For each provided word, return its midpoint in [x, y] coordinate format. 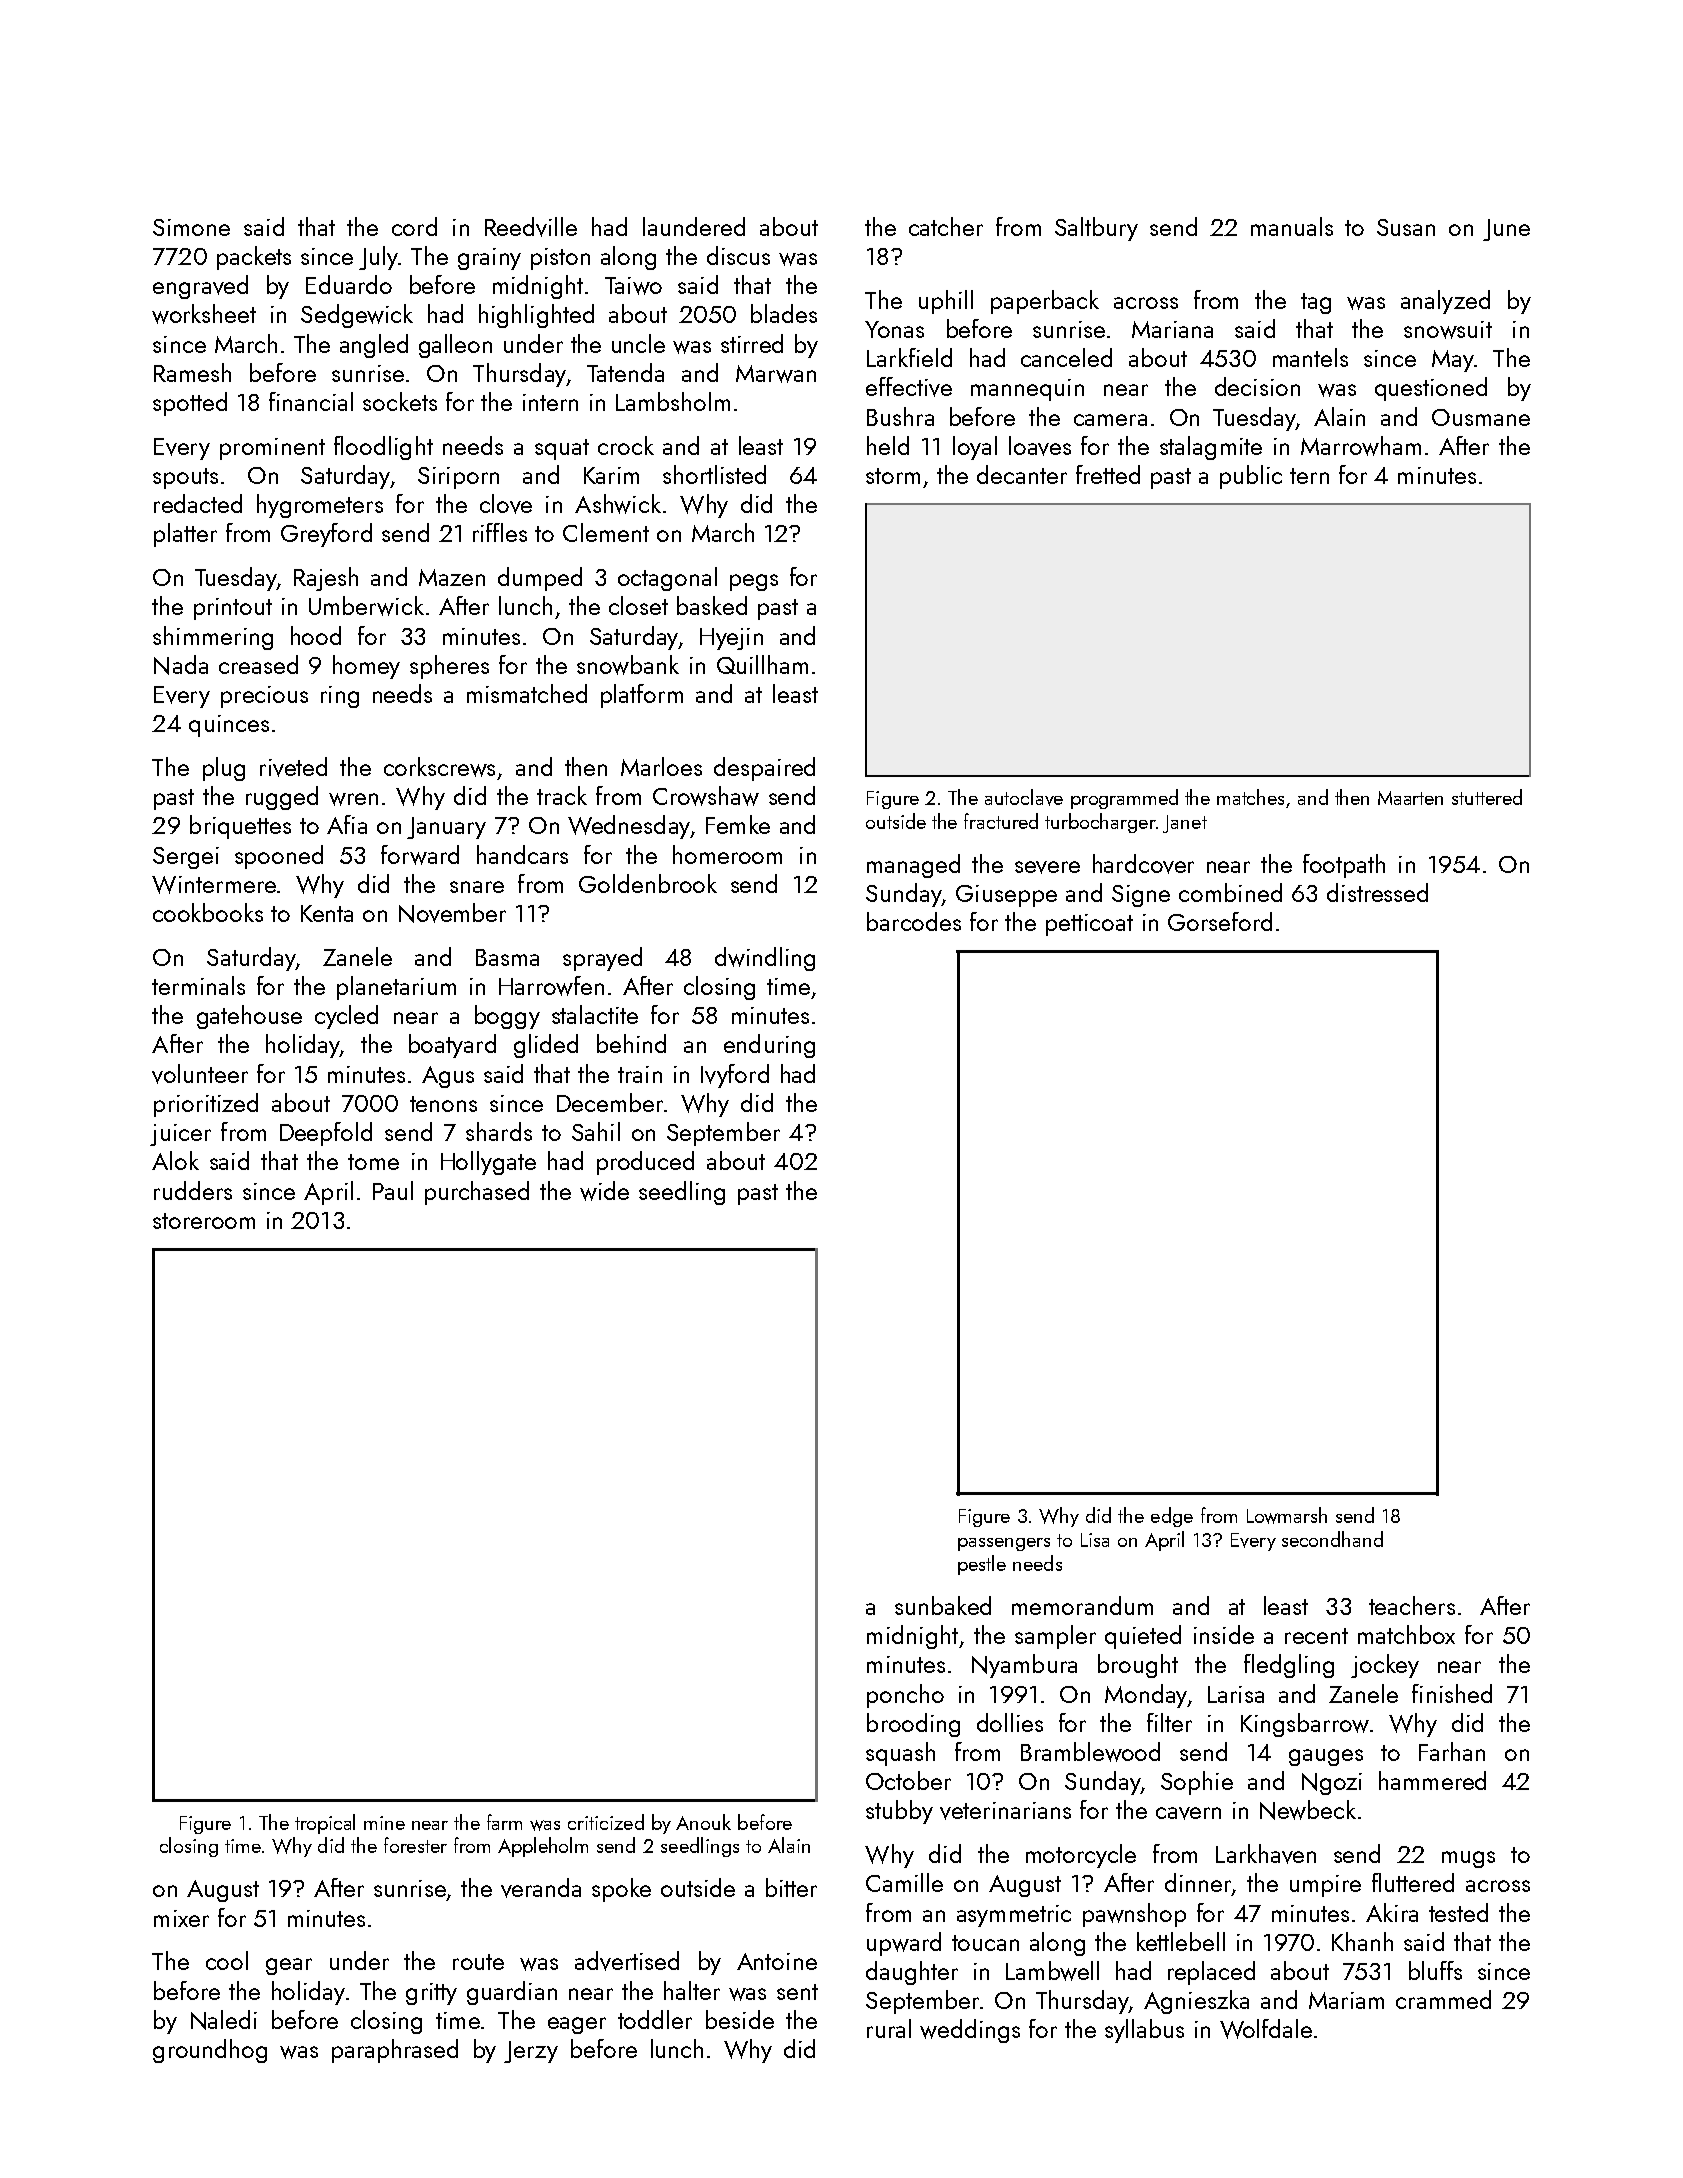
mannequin [1027, 390]
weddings [970, 2031]
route [478, 1962]
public [1251, 477]
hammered [1432, 1780]
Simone [191, 227]
